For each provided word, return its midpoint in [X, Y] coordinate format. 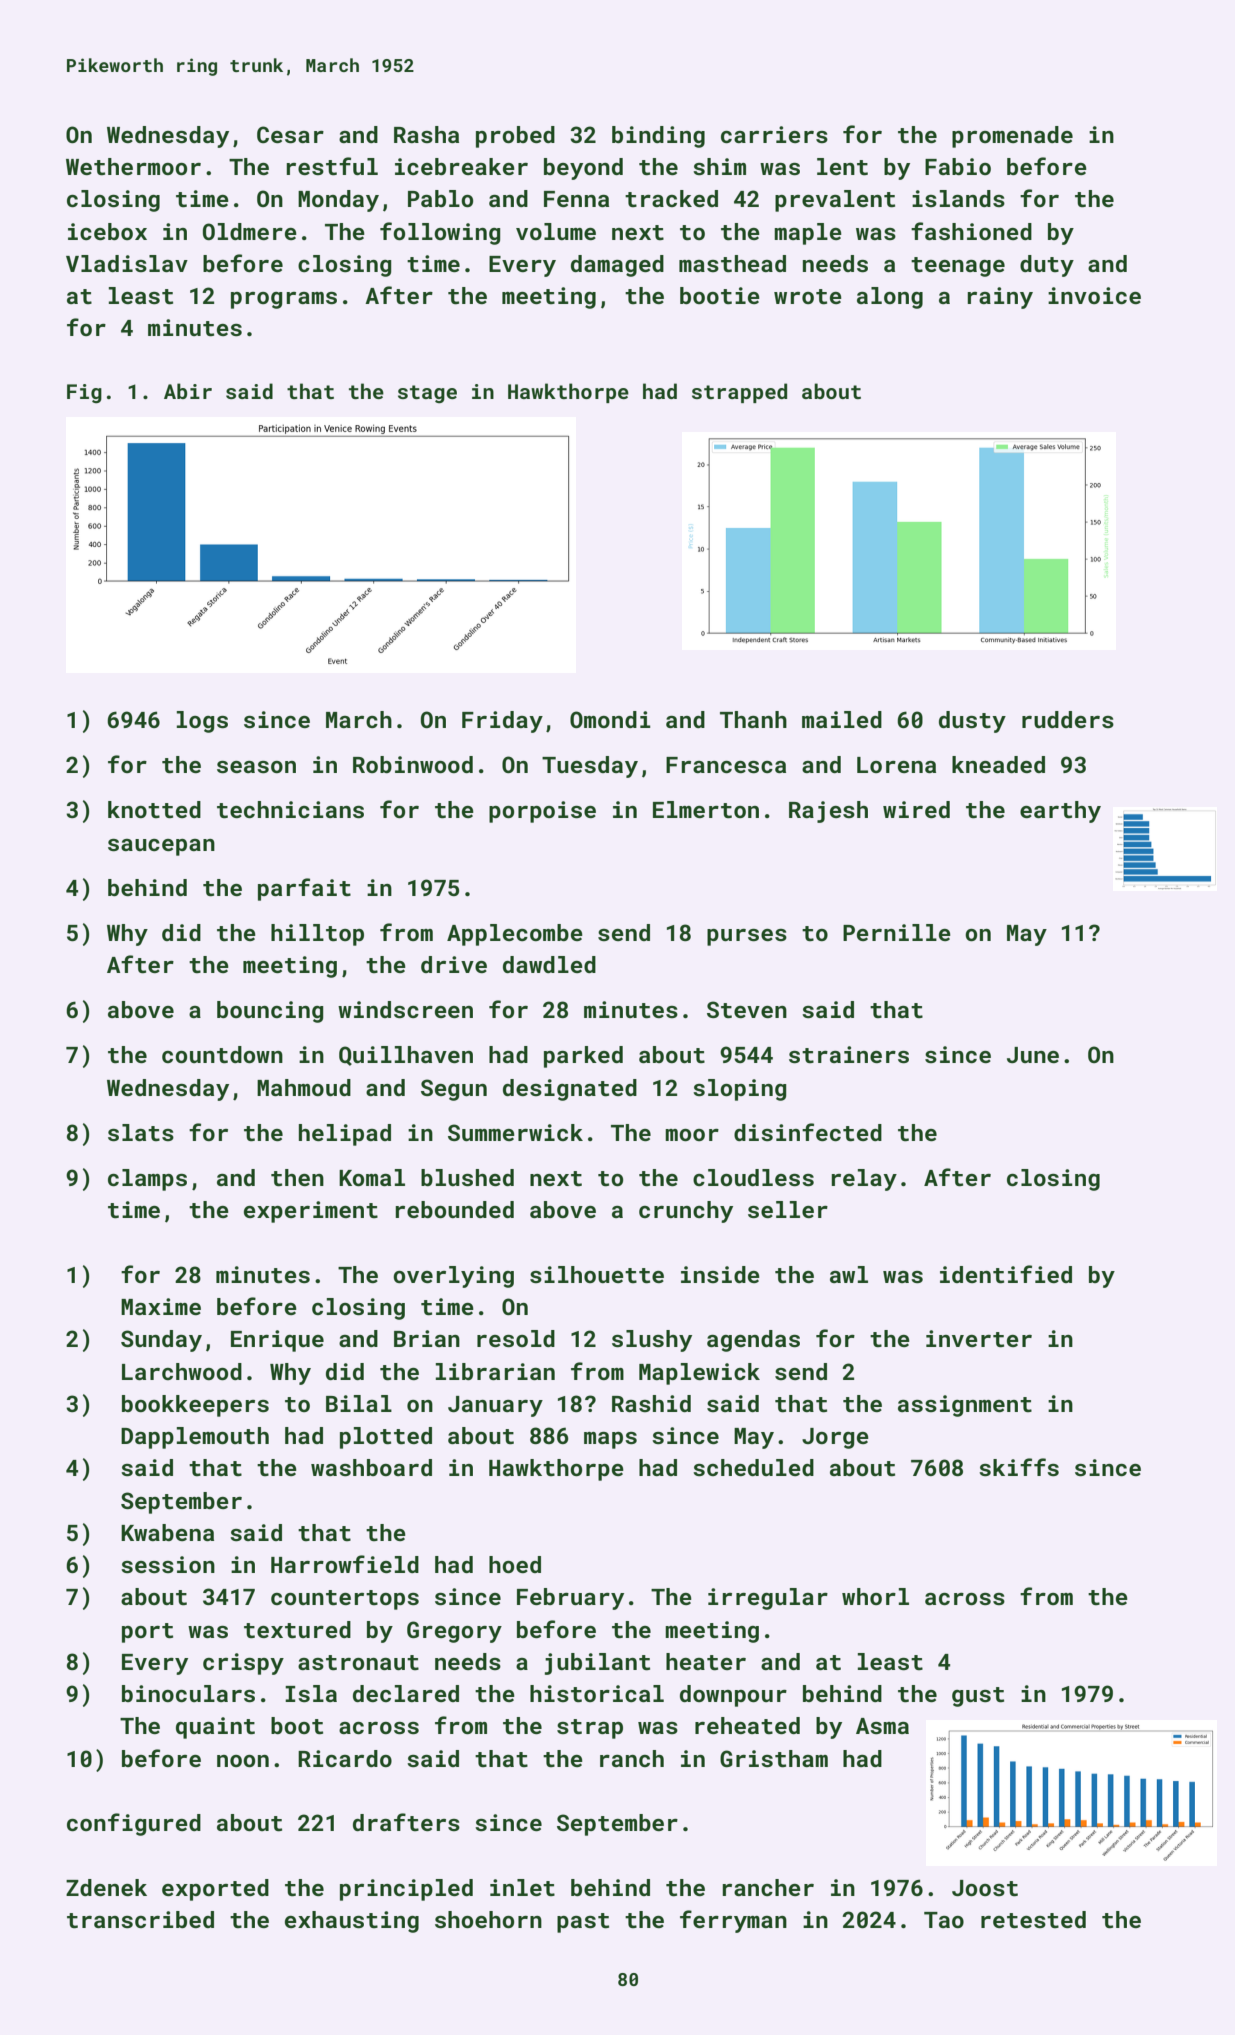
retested [1033, 1919]
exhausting [352, 1922]
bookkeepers [195, 1406]
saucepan [161, 847]
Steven [747, 1009]
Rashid [651, 1403]
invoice [1094, 295]
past [583, 1923]
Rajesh [828, 812]
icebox [107, 231]
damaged [617, 266]
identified [1006, 1274]
